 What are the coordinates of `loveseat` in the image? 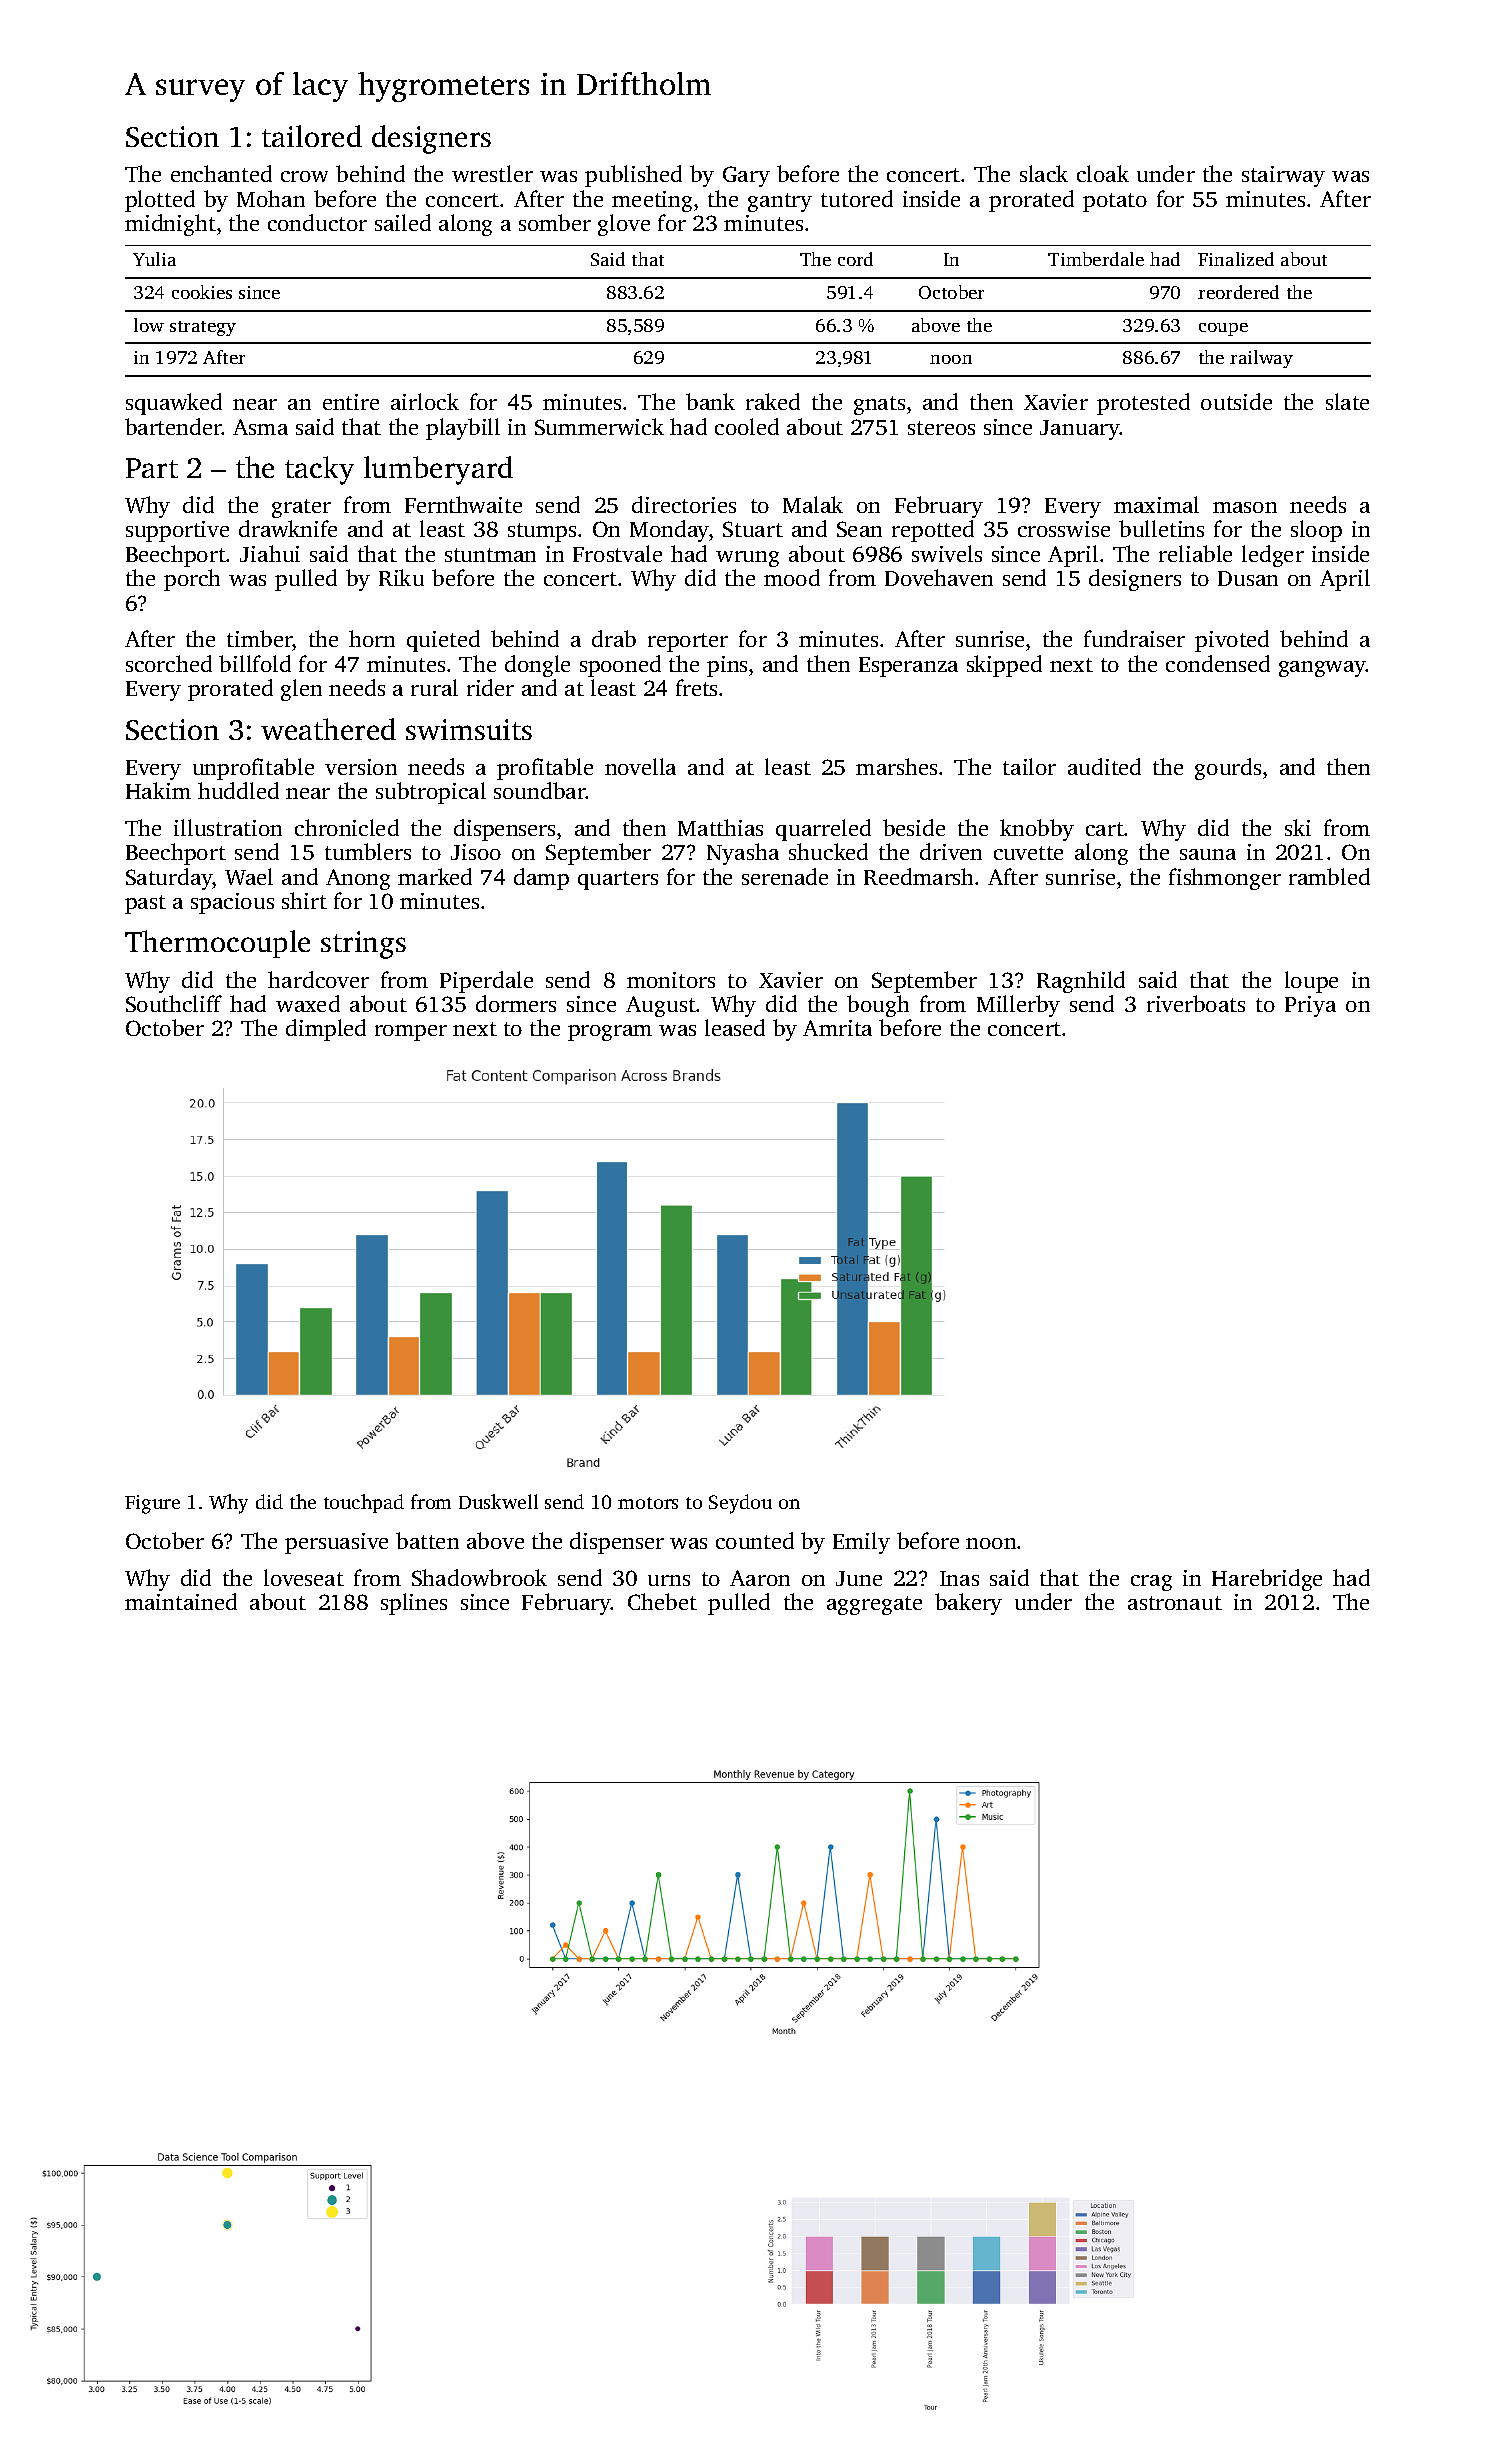 It's located at (304, 1577).
